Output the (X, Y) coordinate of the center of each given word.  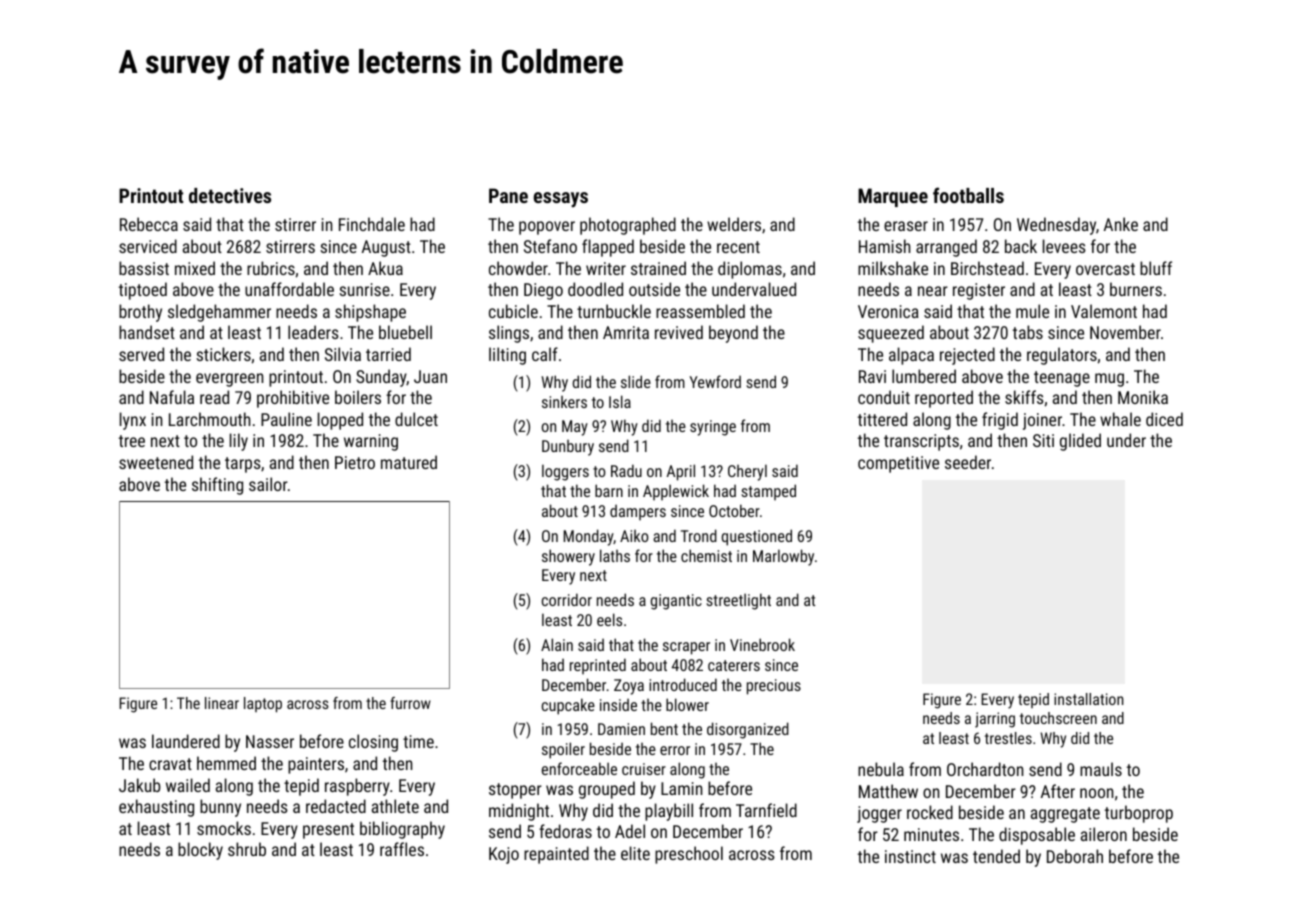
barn (609, 490)
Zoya (629, 687)
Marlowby (783, 557)
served (141, 354)
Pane (508, 195)
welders (734, 224)
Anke (1121, 224)
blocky (200, 851)
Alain (557, 644)
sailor (268, 484)
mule (1032, 311)
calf (545, 354)
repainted (556, 855)
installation (1089, 699)
